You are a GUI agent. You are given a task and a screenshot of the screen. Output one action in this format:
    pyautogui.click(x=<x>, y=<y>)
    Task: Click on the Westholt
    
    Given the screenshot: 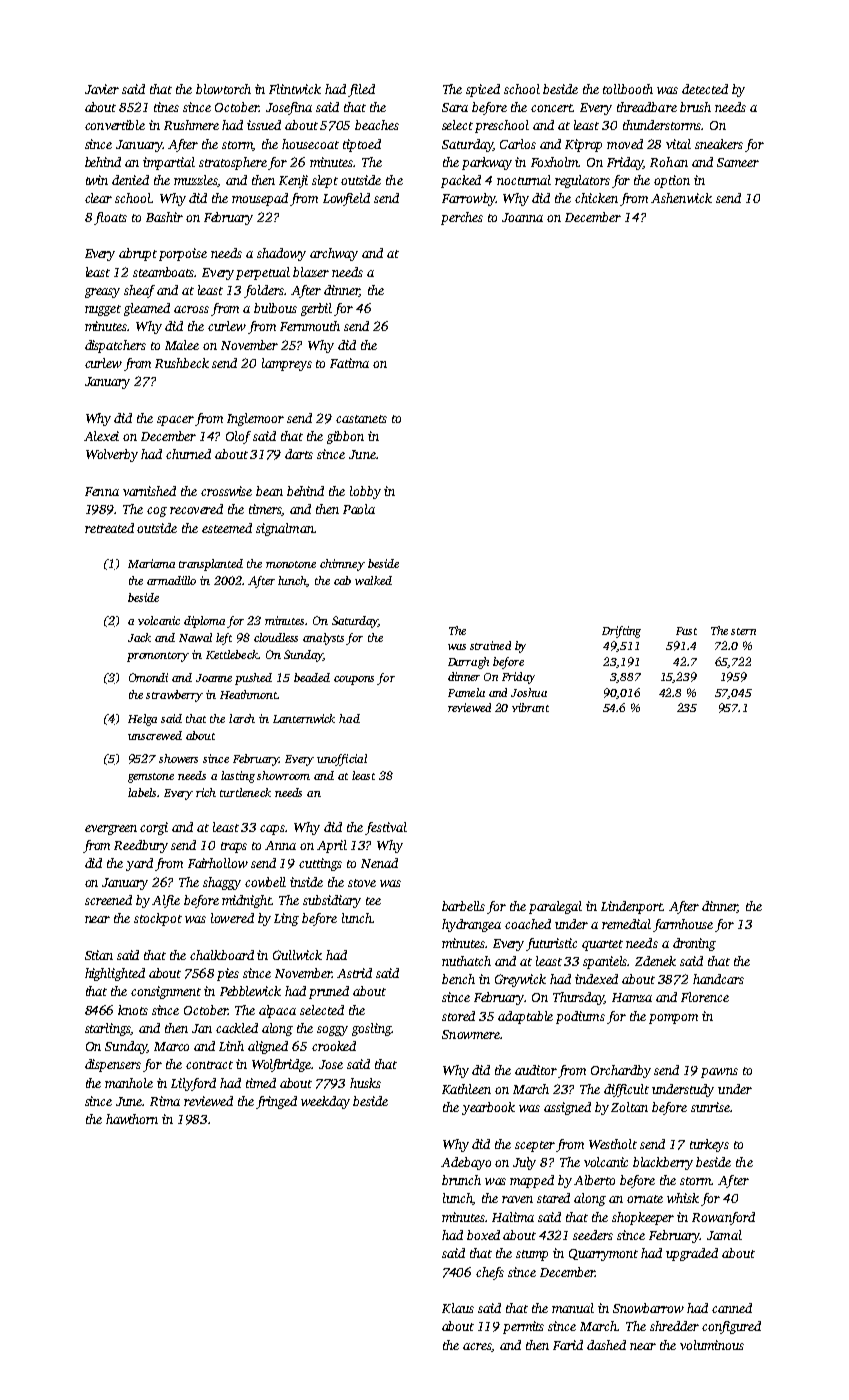 What is the action you would take?
    pyautogui.click(x=613, y=1144)
